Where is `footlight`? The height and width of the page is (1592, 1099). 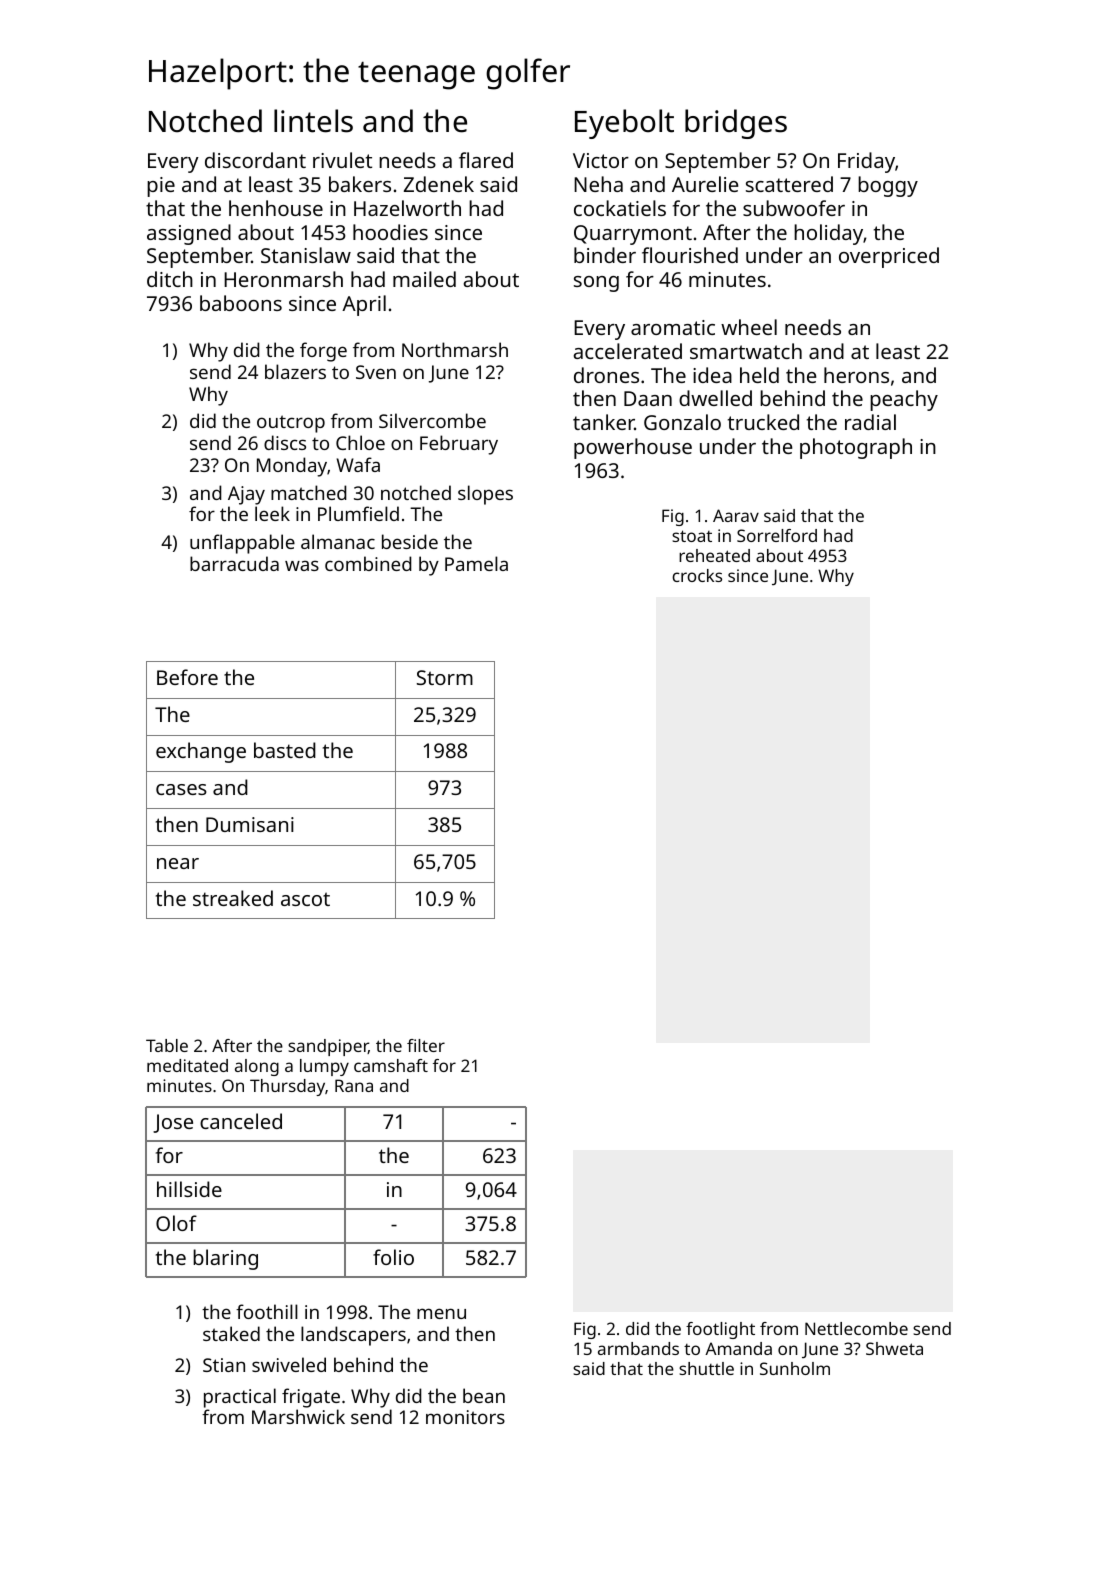
footlight is located at coordinates (720, 1330).
